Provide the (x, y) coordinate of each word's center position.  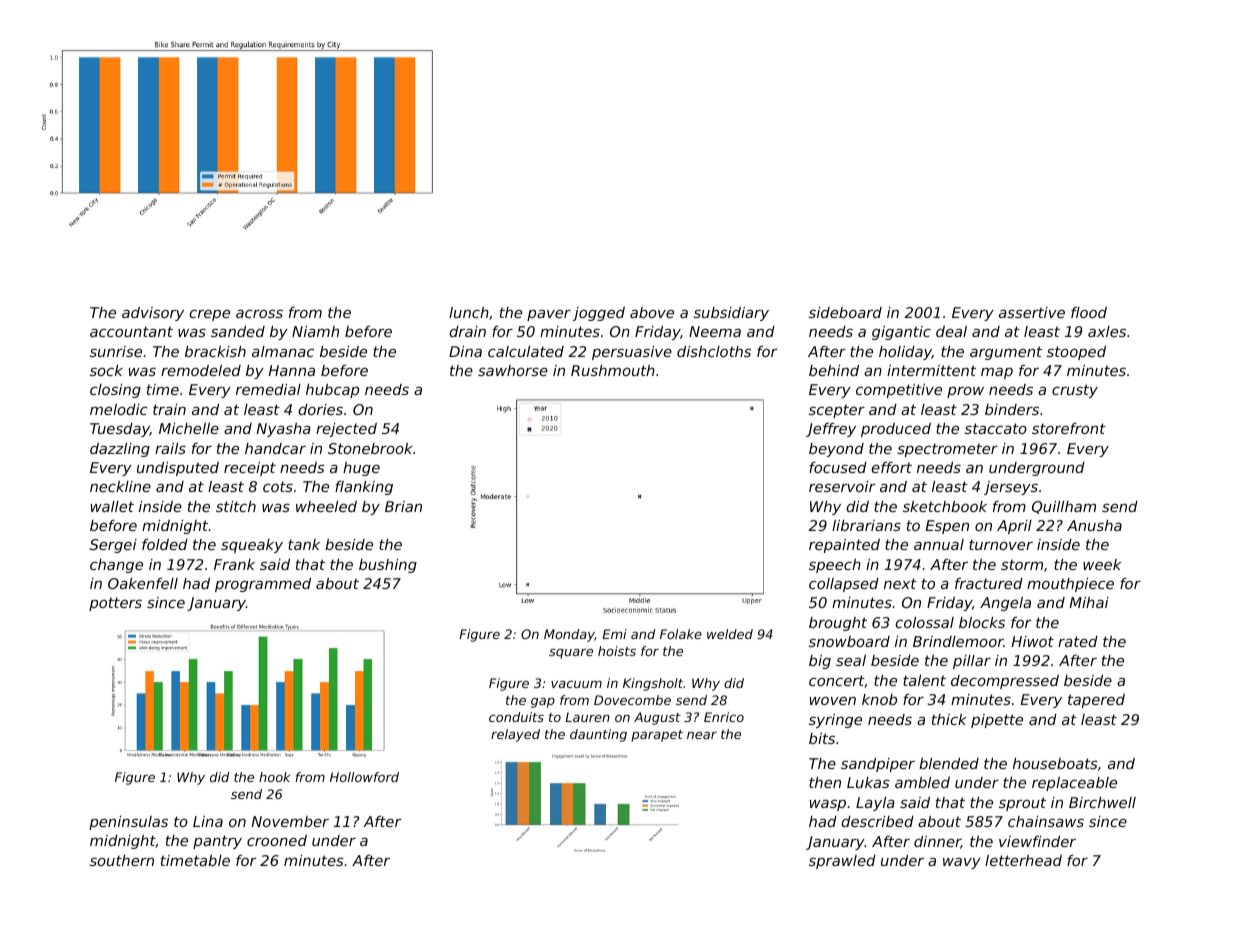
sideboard (845, 312)
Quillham (1064, 507)
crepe (209, 315)
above (652, 312)
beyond (836, 450)
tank (304, 544)
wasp (828, 805)
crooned (277, 840)
